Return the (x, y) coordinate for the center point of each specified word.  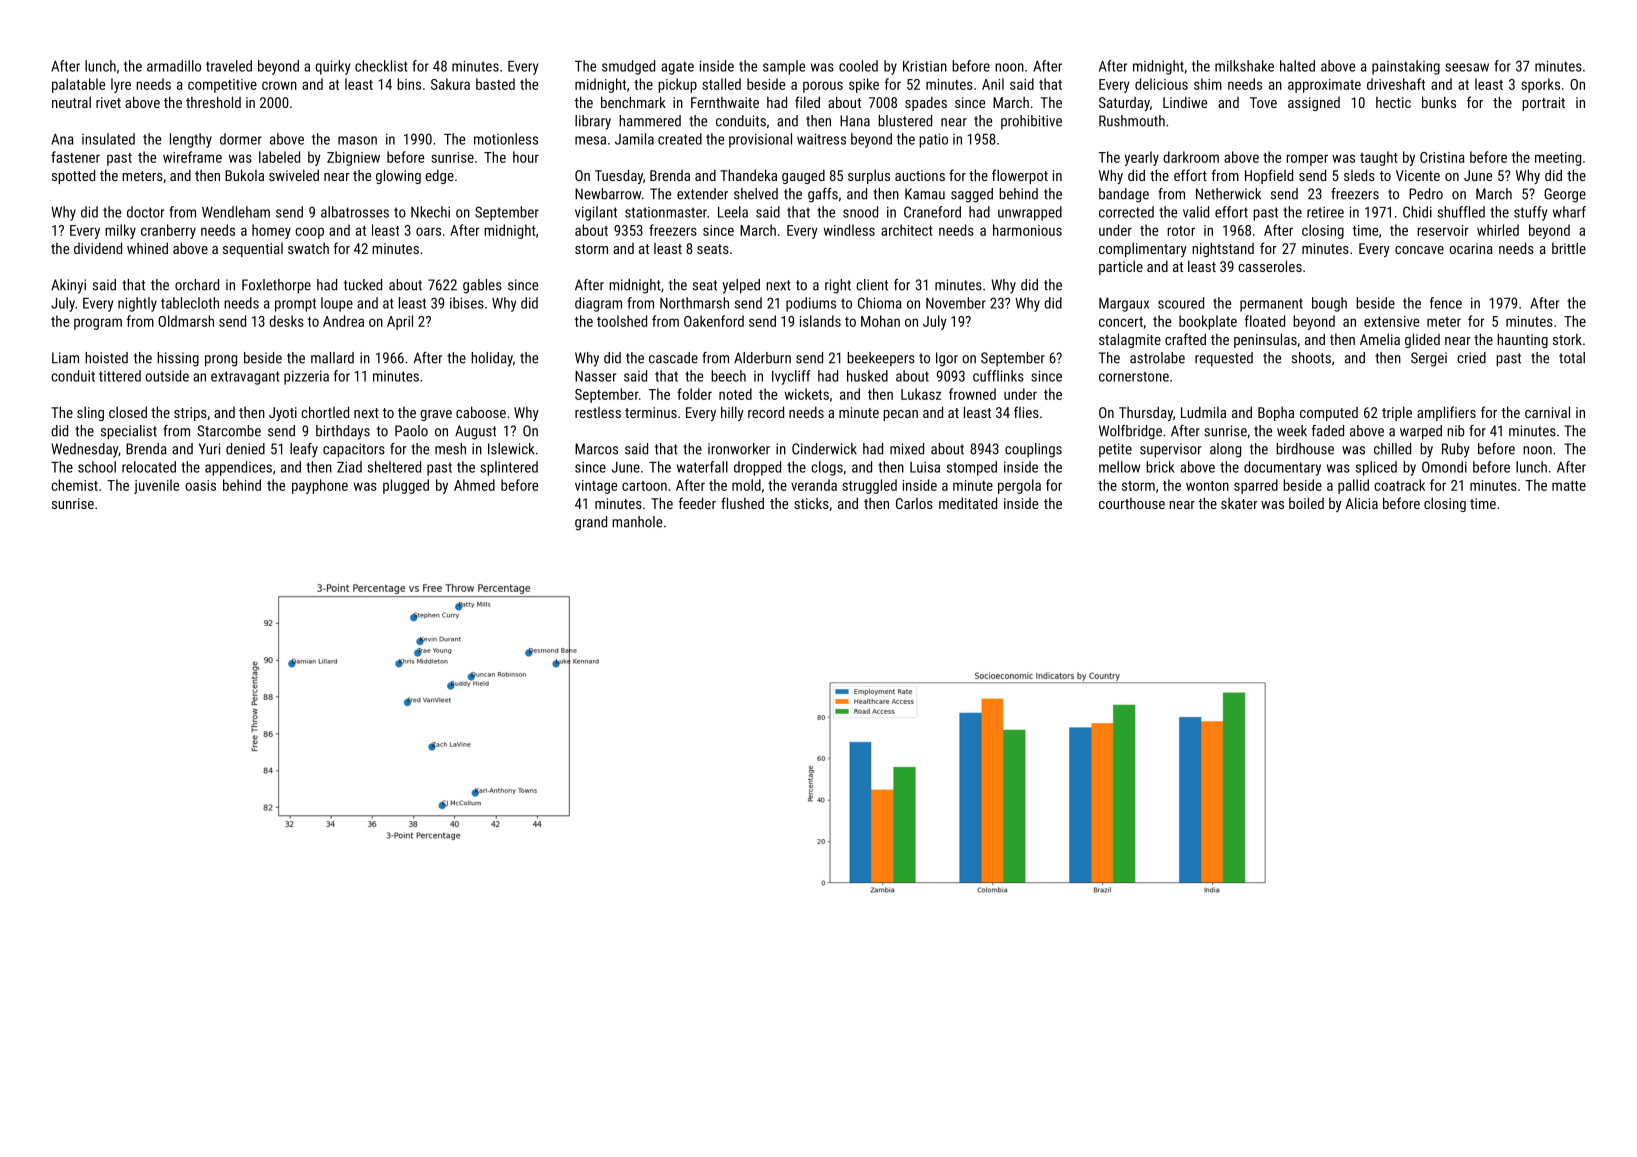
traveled (229, 66)
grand (591, 523)
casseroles (1270, 266)
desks (286, 321)
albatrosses (355, 212)
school (97, 467)
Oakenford (714, 321)
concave (1419, 250)
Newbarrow (608, 194)
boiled (1306, 503)
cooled (858, 66)
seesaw (1467, 67)
